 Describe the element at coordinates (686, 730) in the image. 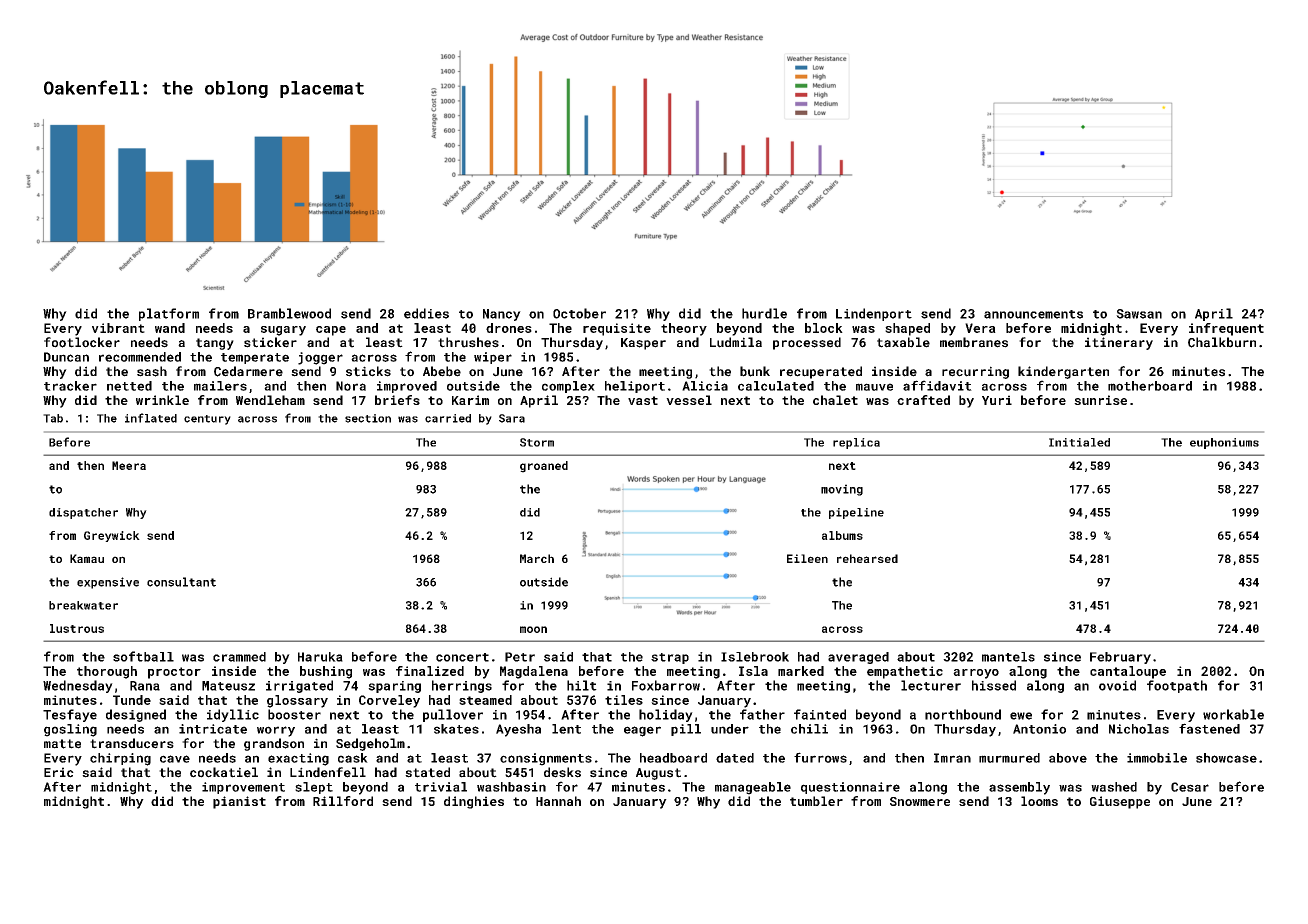

I see `pill` at that location.
